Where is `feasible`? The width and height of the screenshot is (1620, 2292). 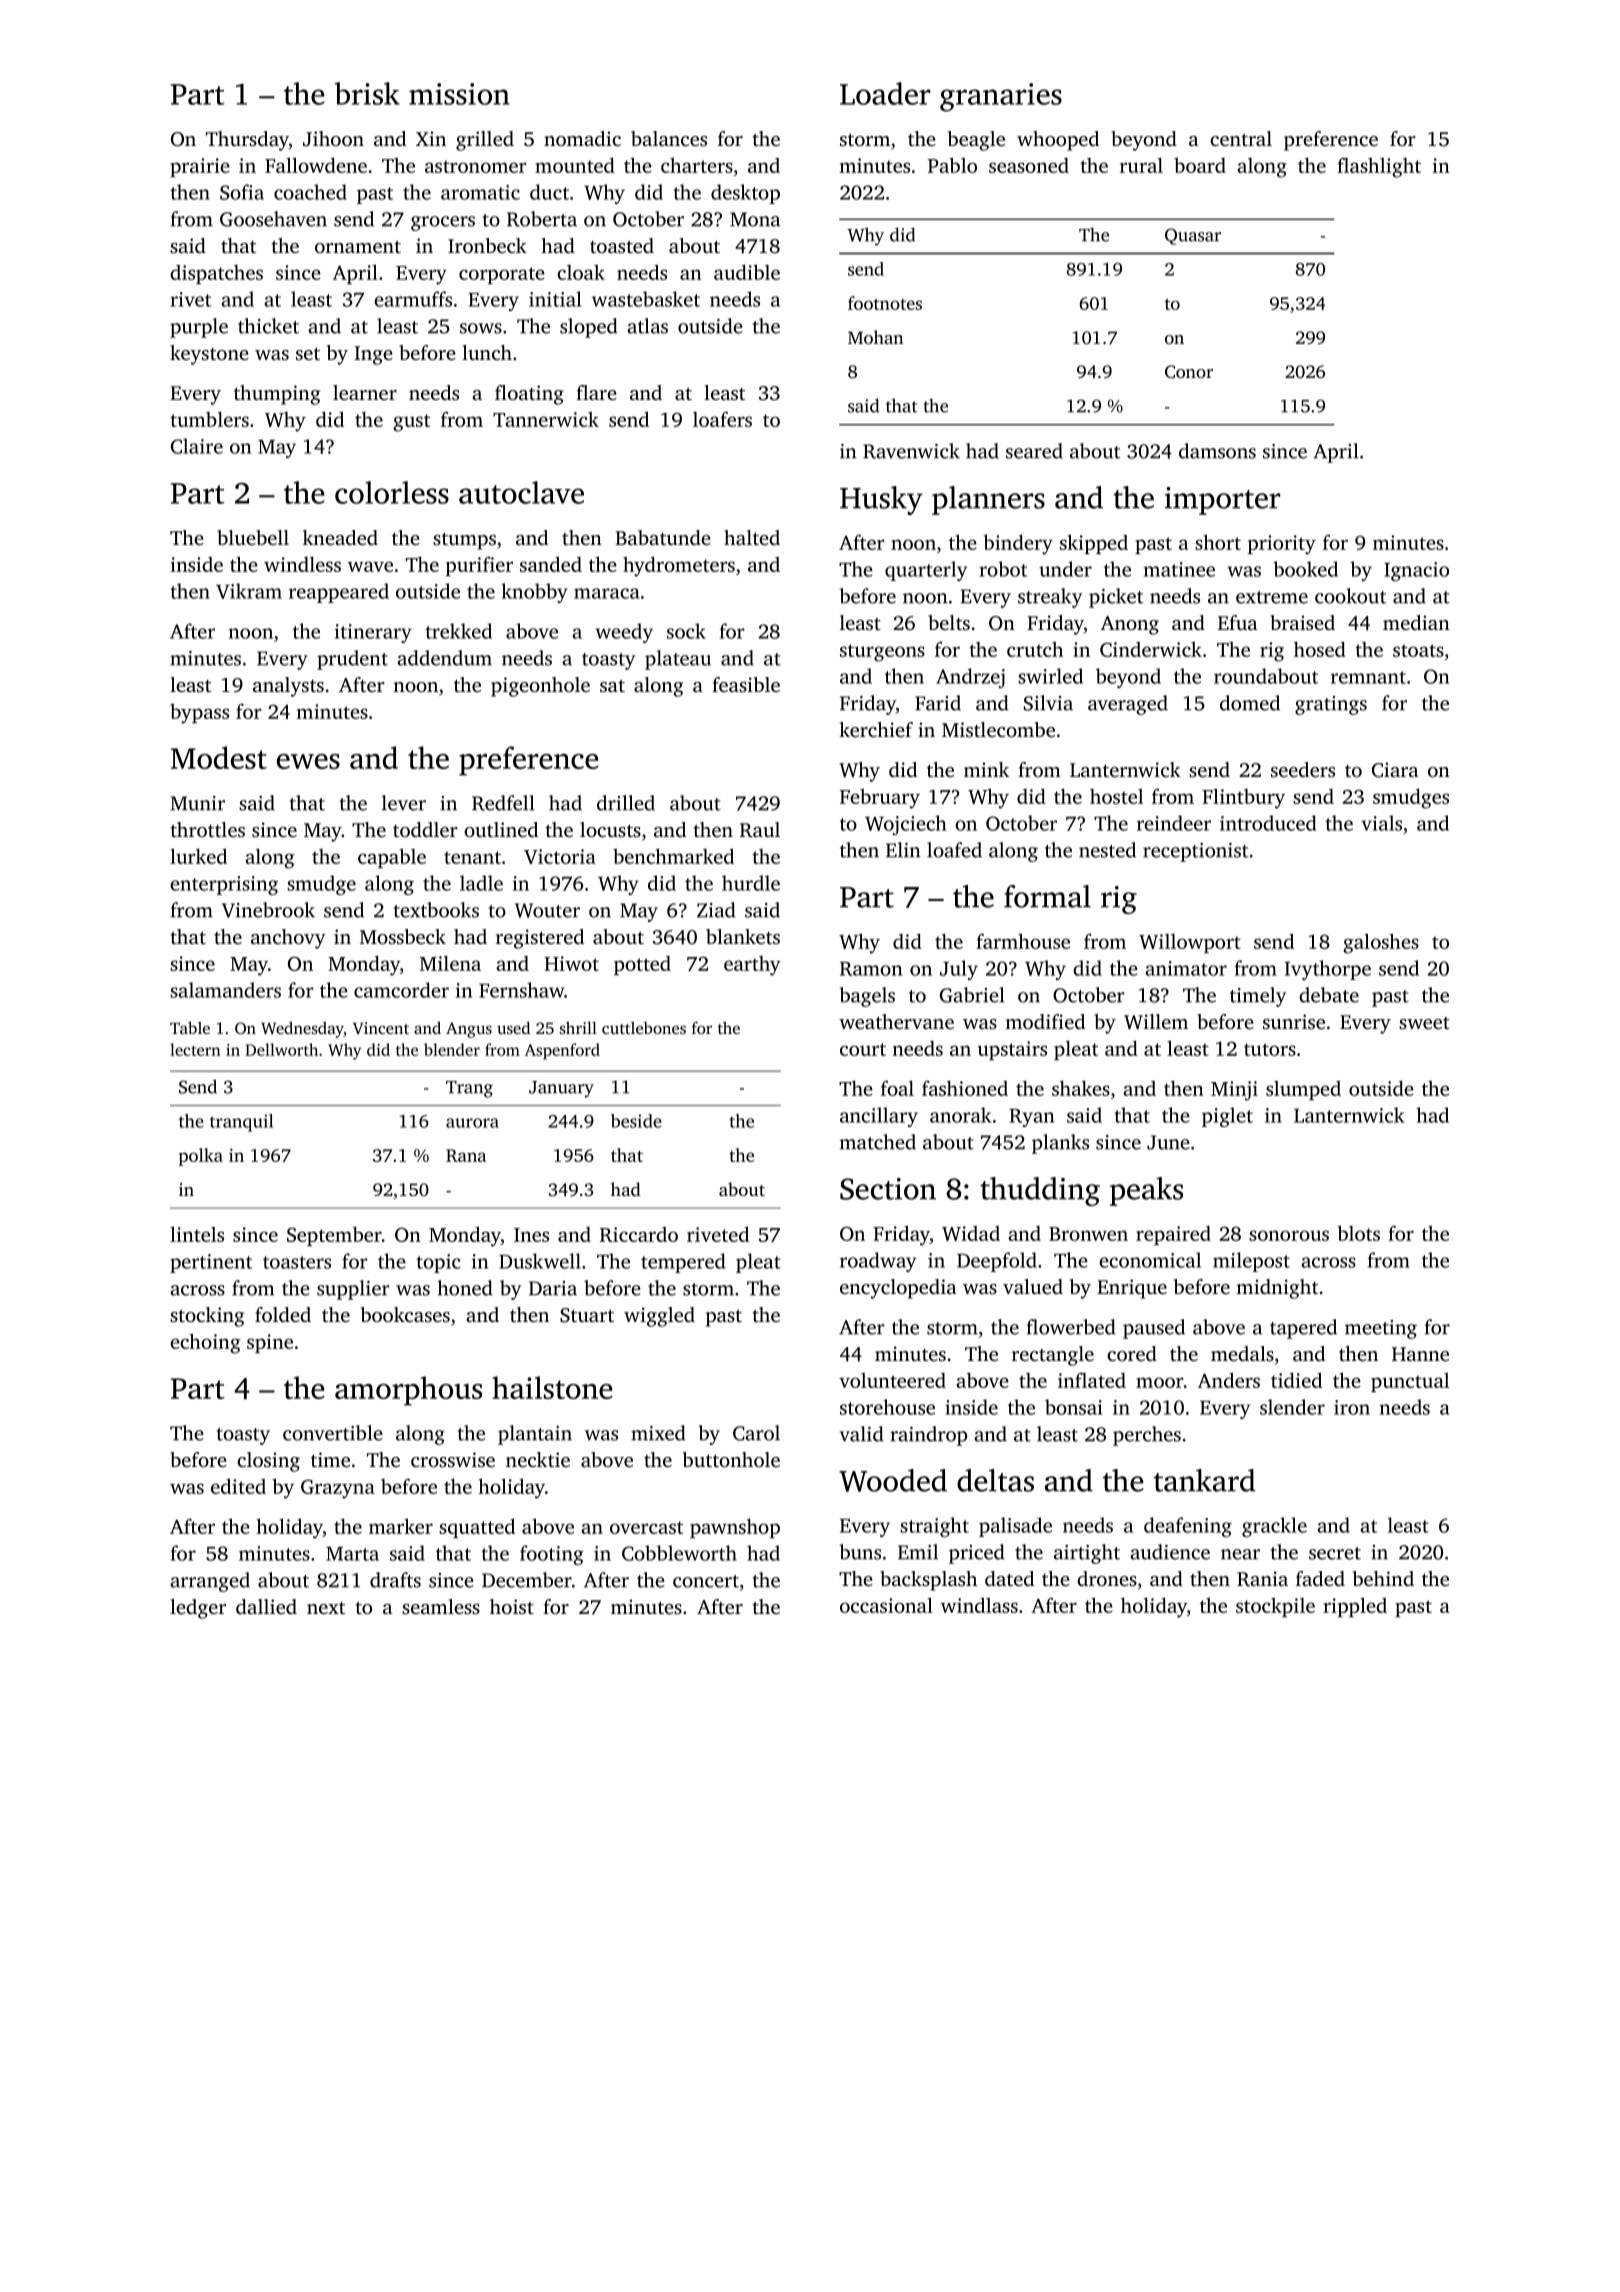 feasible is located at coordinates (746, 684).
